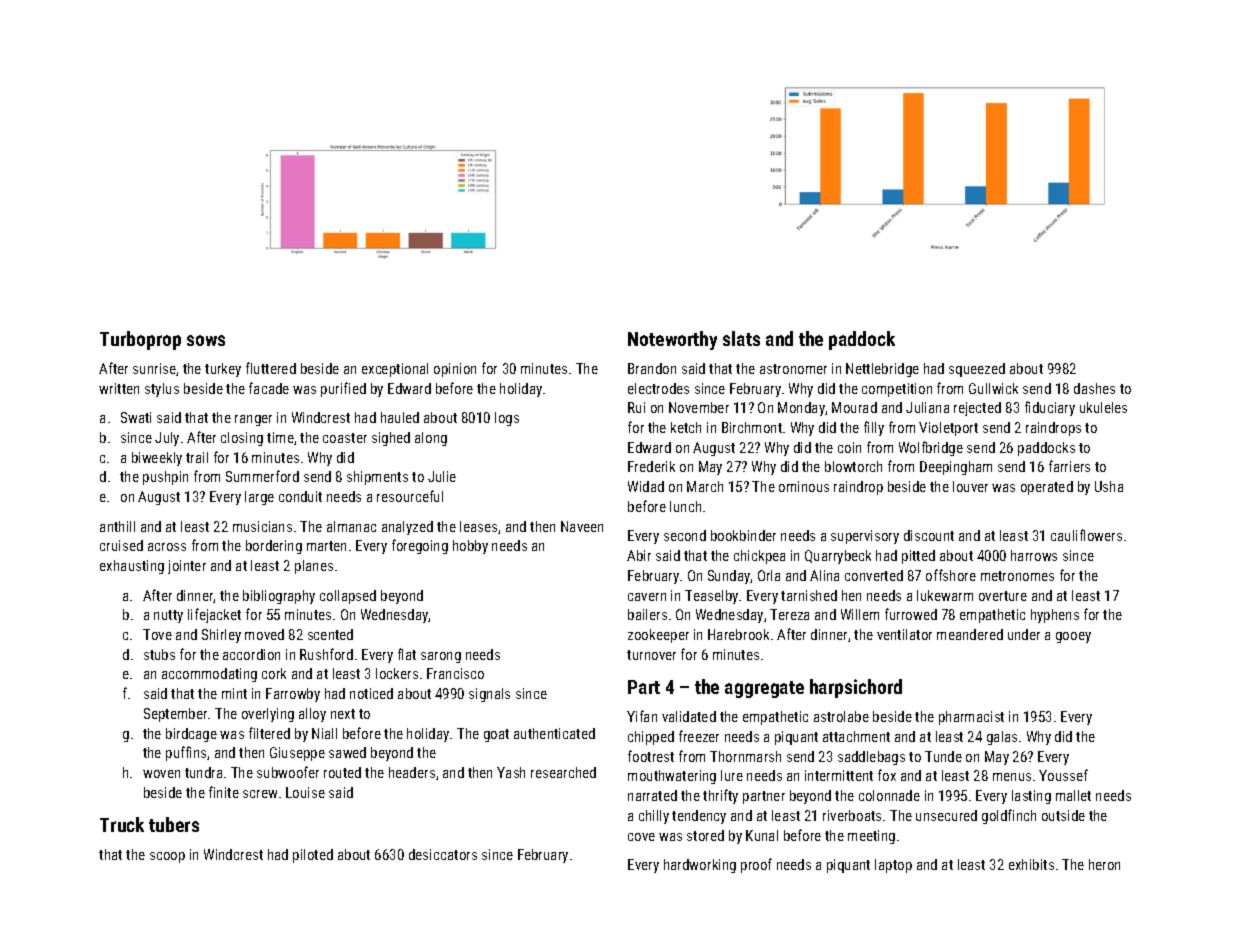  Describe the element at coordinates (489, 695) in the page. I see `signals` at that location.
